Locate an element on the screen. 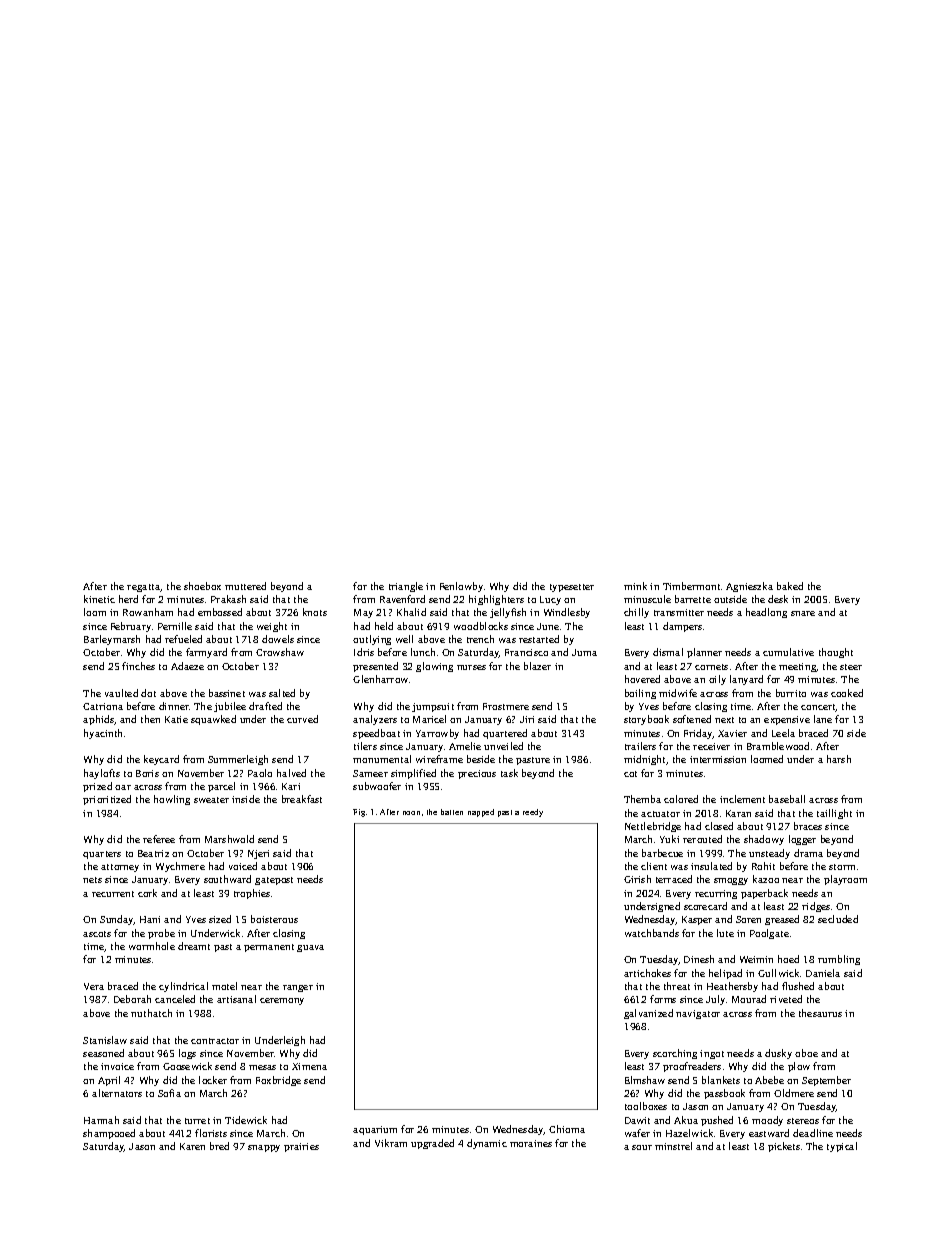 The image size is (952, 1233). Fenlowby is located at coordinates (461, 587).
